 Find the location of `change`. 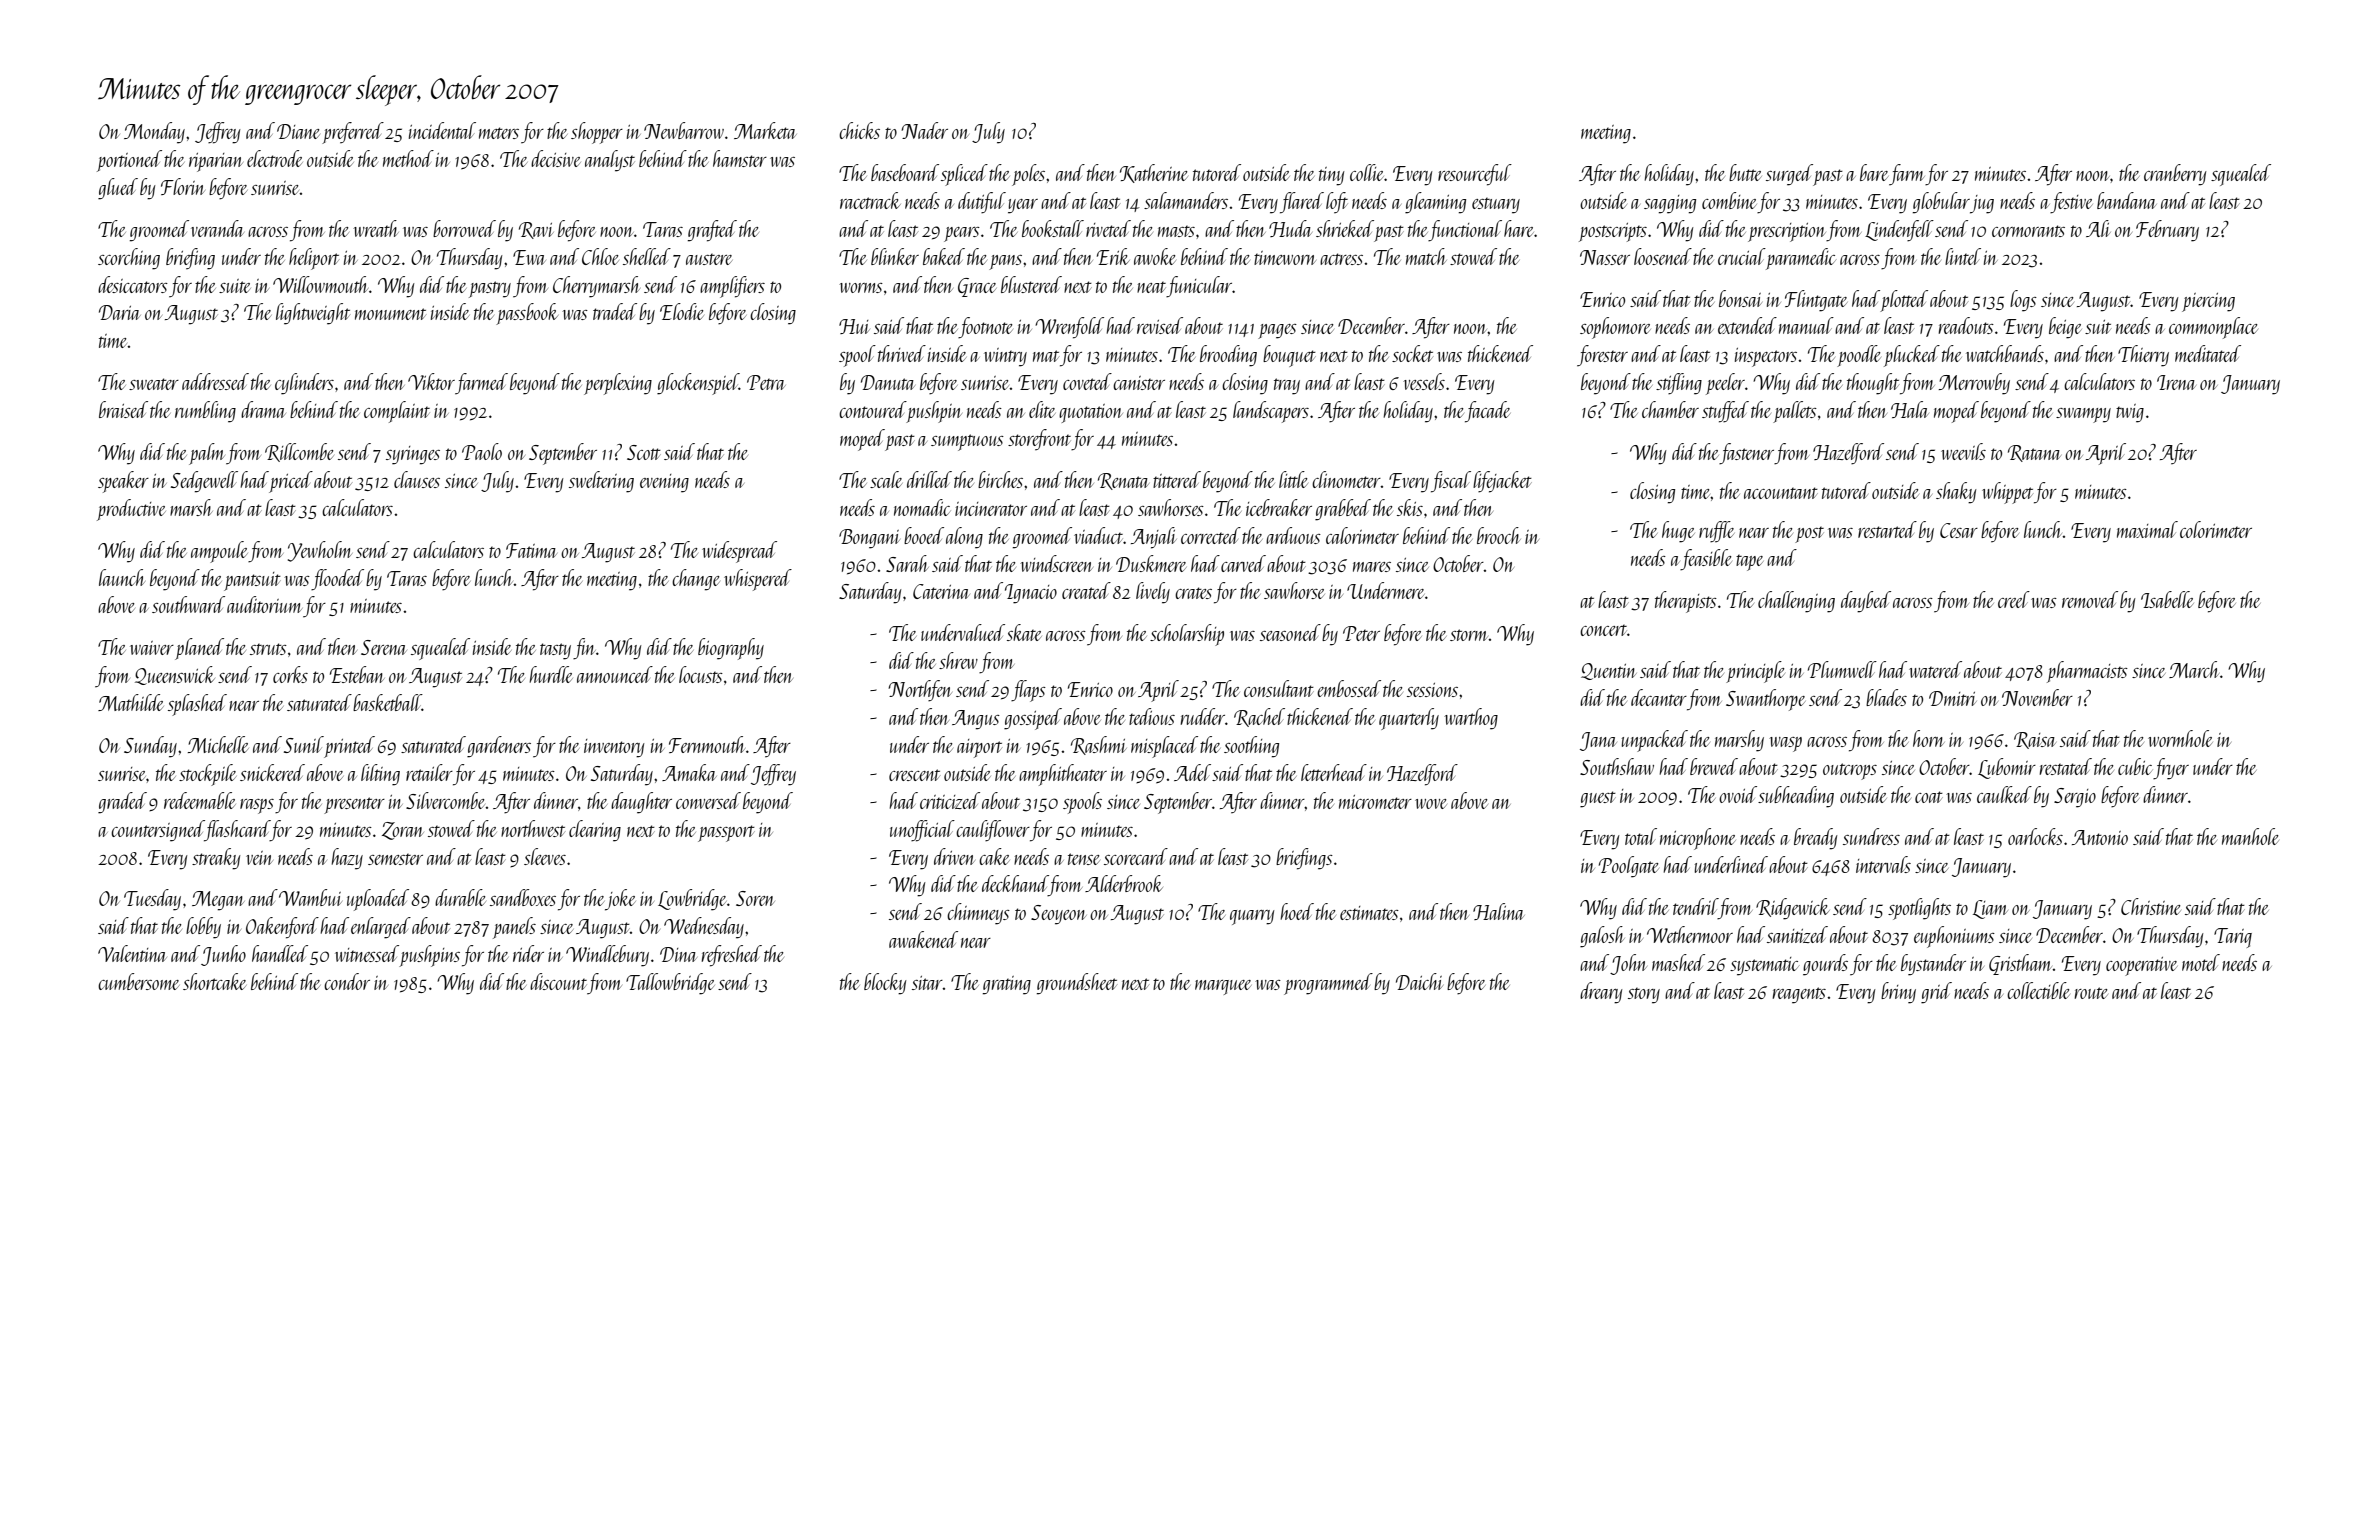

change is located at coordinates (696, 580).
